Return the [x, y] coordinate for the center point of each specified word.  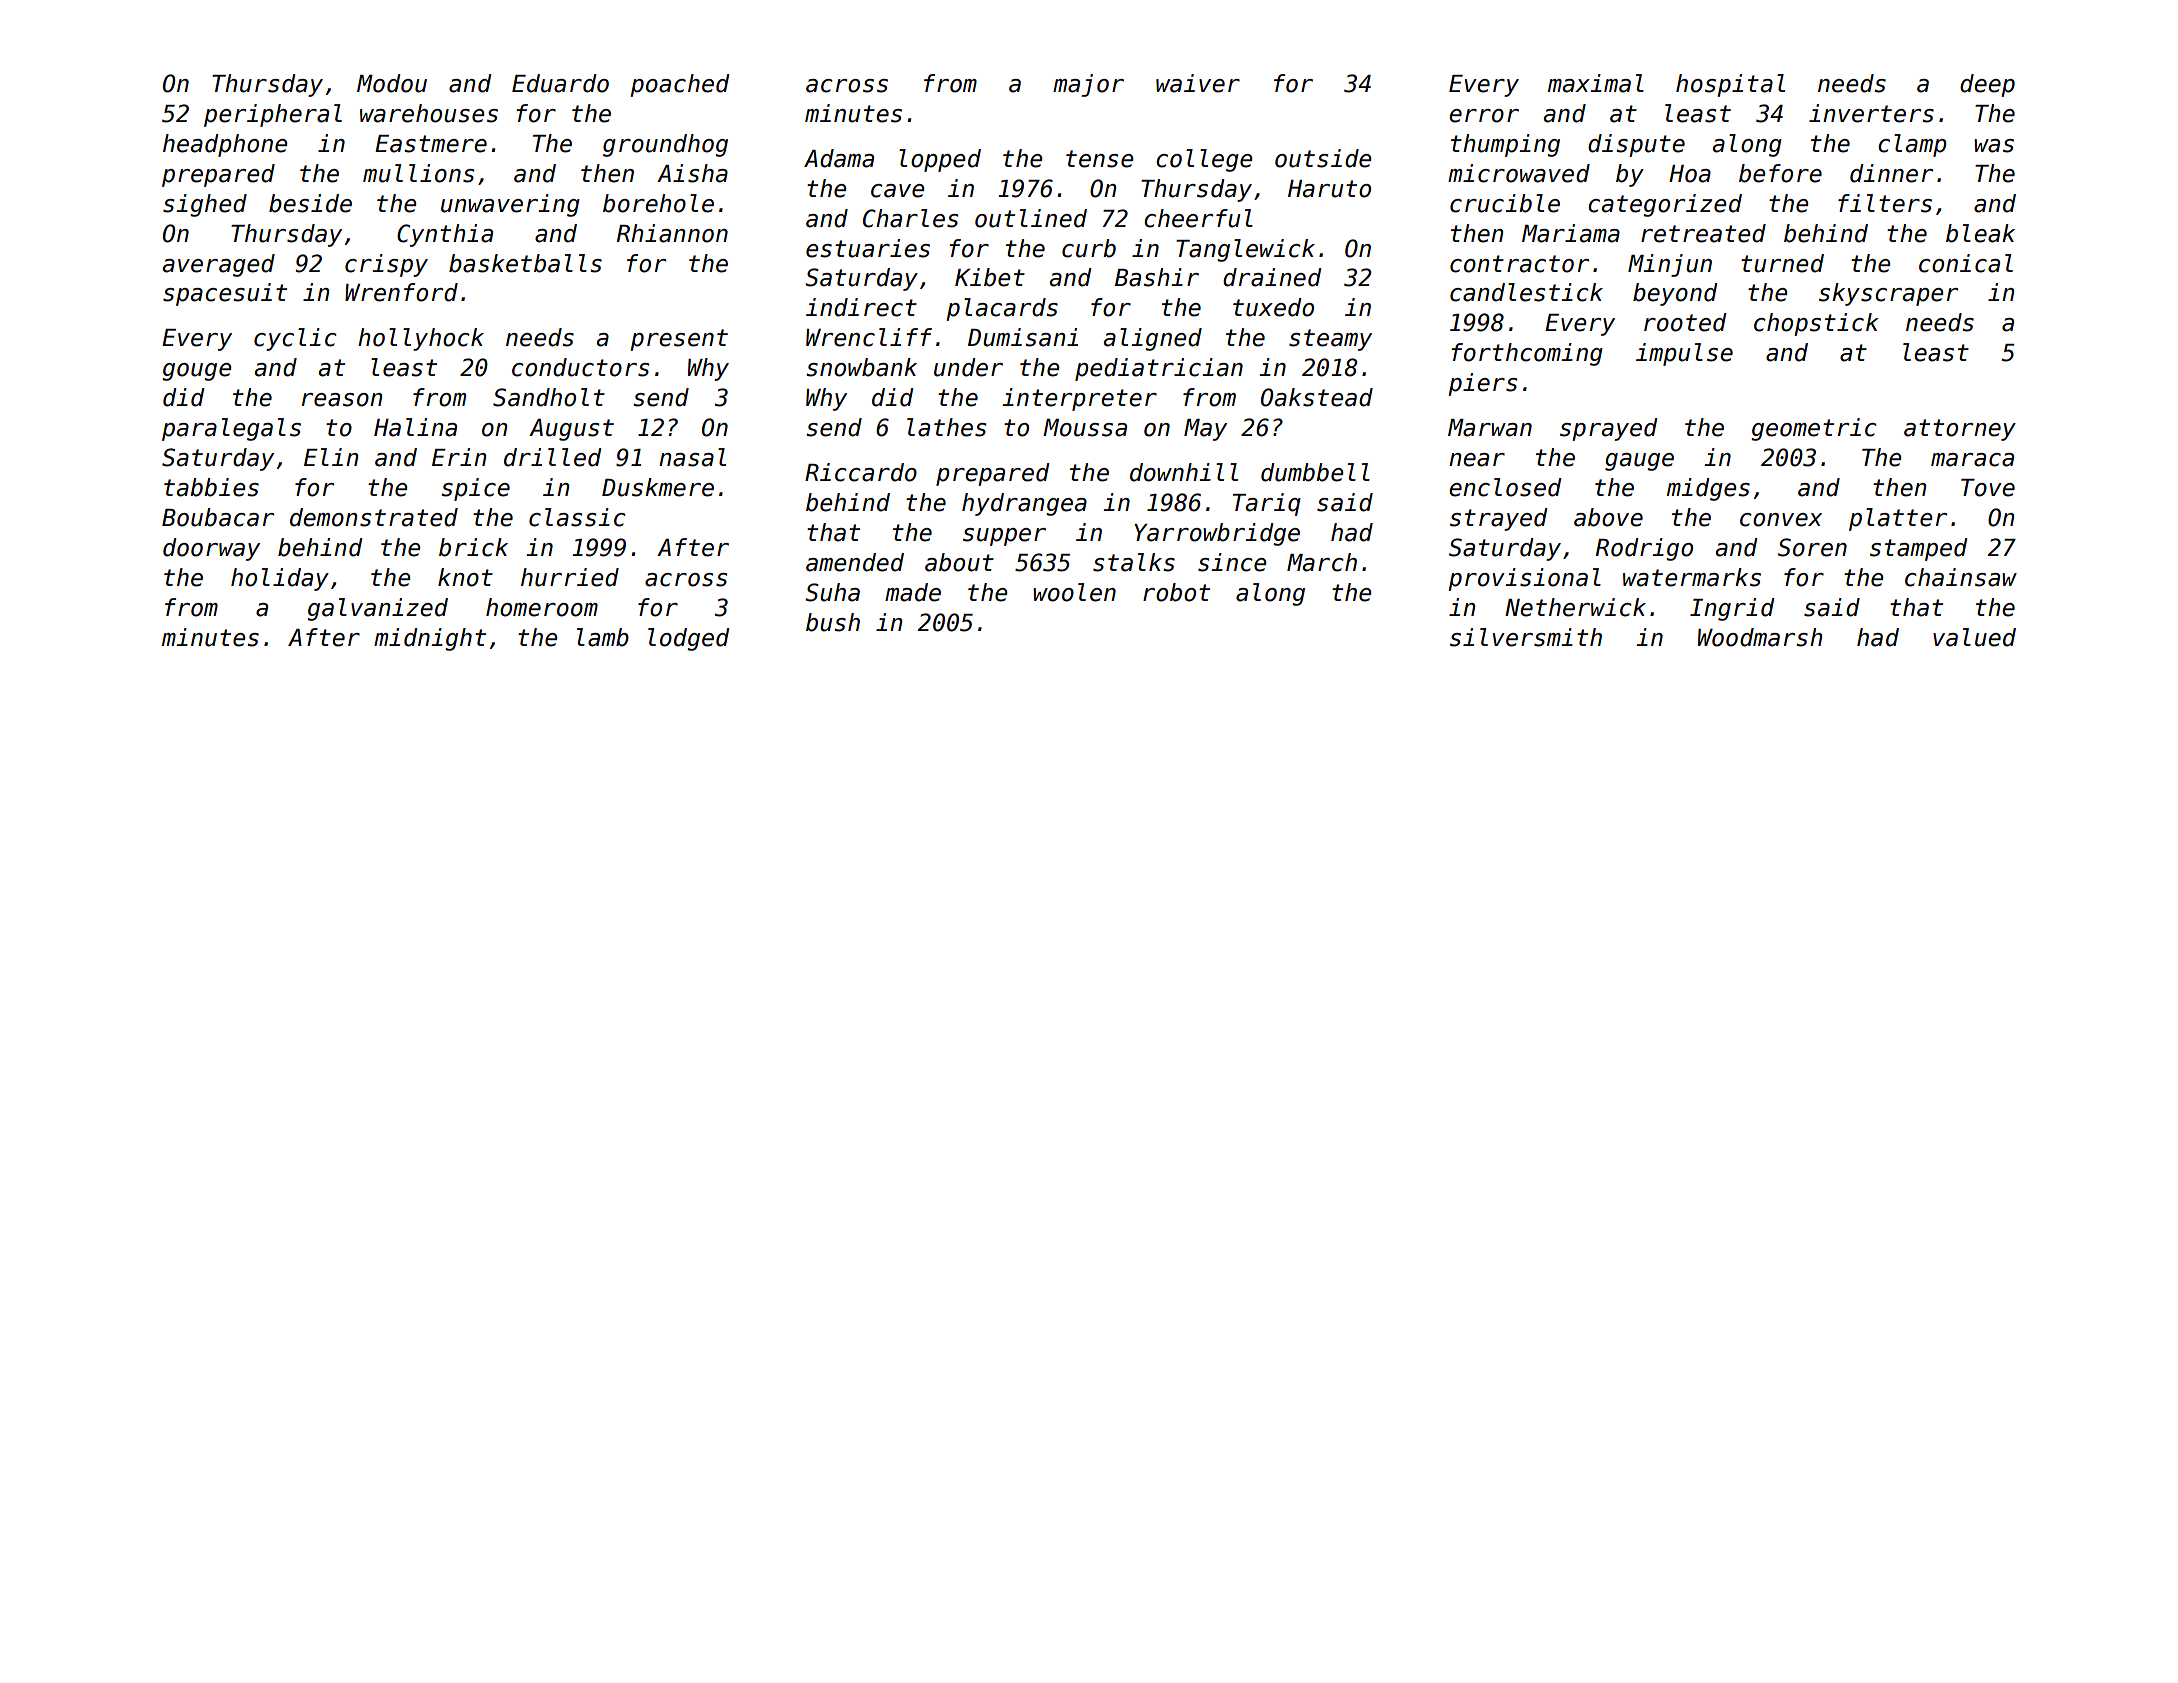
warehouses [429, 113]
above [1608, 517]
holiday [280, 579]
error [1484, 116]
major [1088, 85]
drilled [553, 457]
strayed [1499, 519]
